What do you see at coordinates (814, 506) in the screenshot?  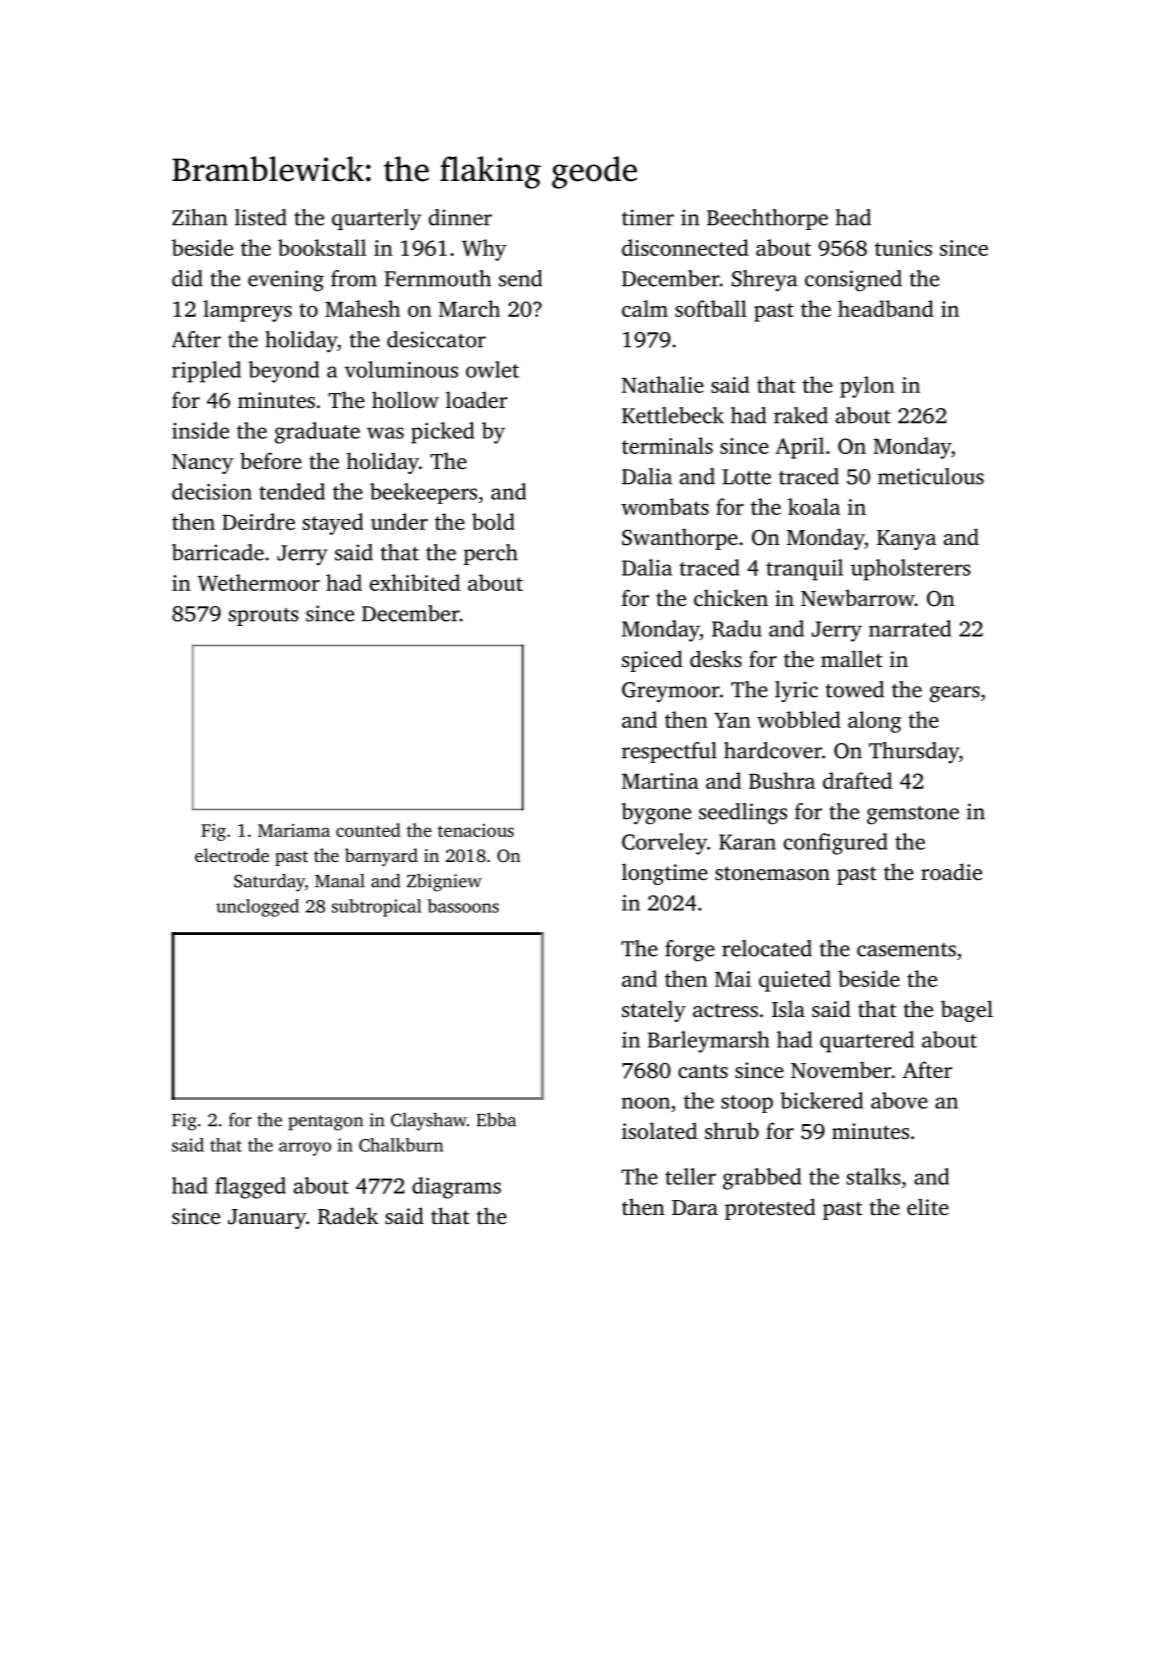 I see `koala` at bounding box center [814, 506].
